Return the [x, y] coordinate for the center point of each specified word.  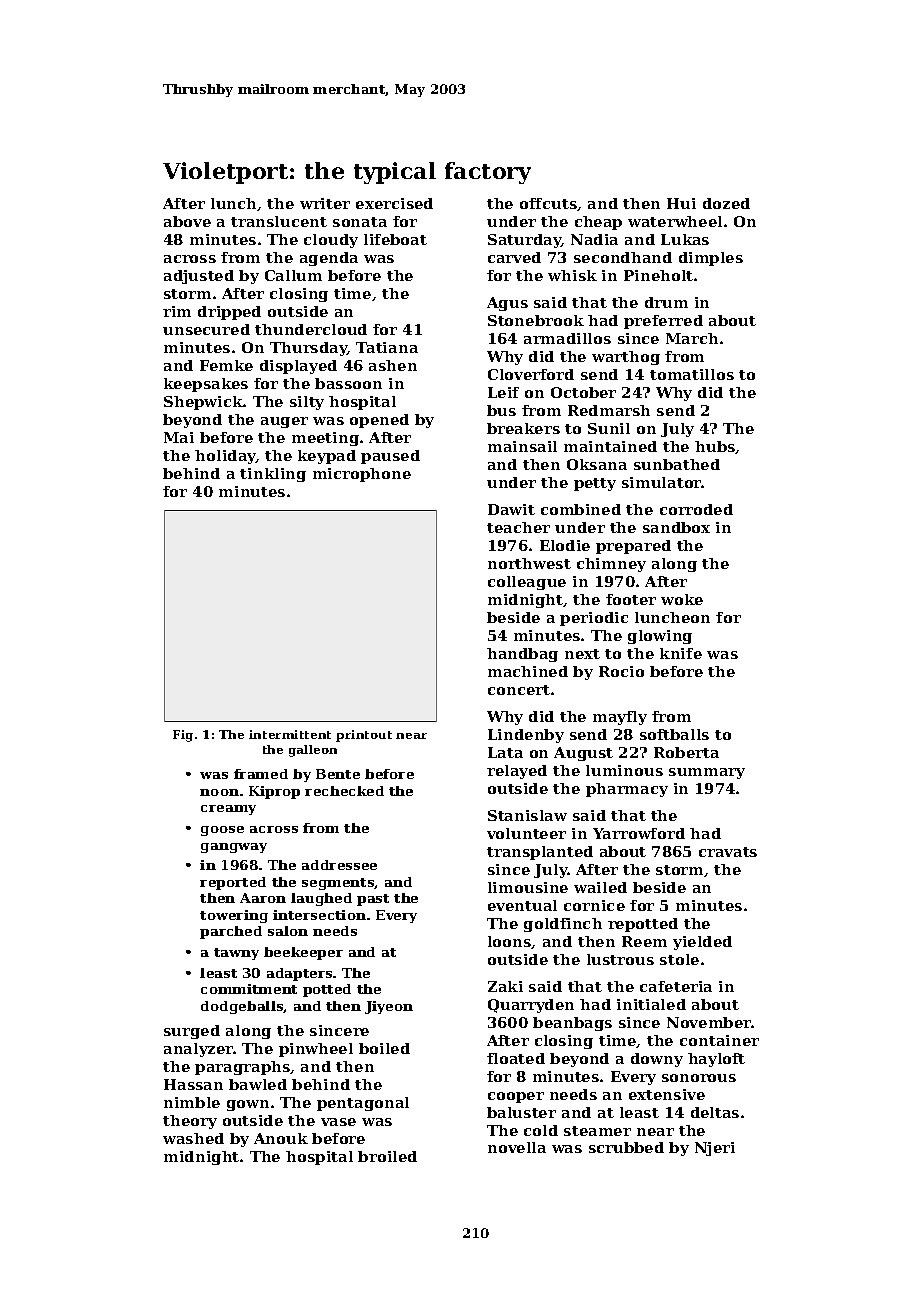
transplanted [540, 853]
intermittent [290, 734]
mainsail [522, 446]
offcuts [548, 203]
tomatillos [692, 374]
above [187, 221]
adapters [299, 974]
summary [707, 773]
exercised [394, 203]
